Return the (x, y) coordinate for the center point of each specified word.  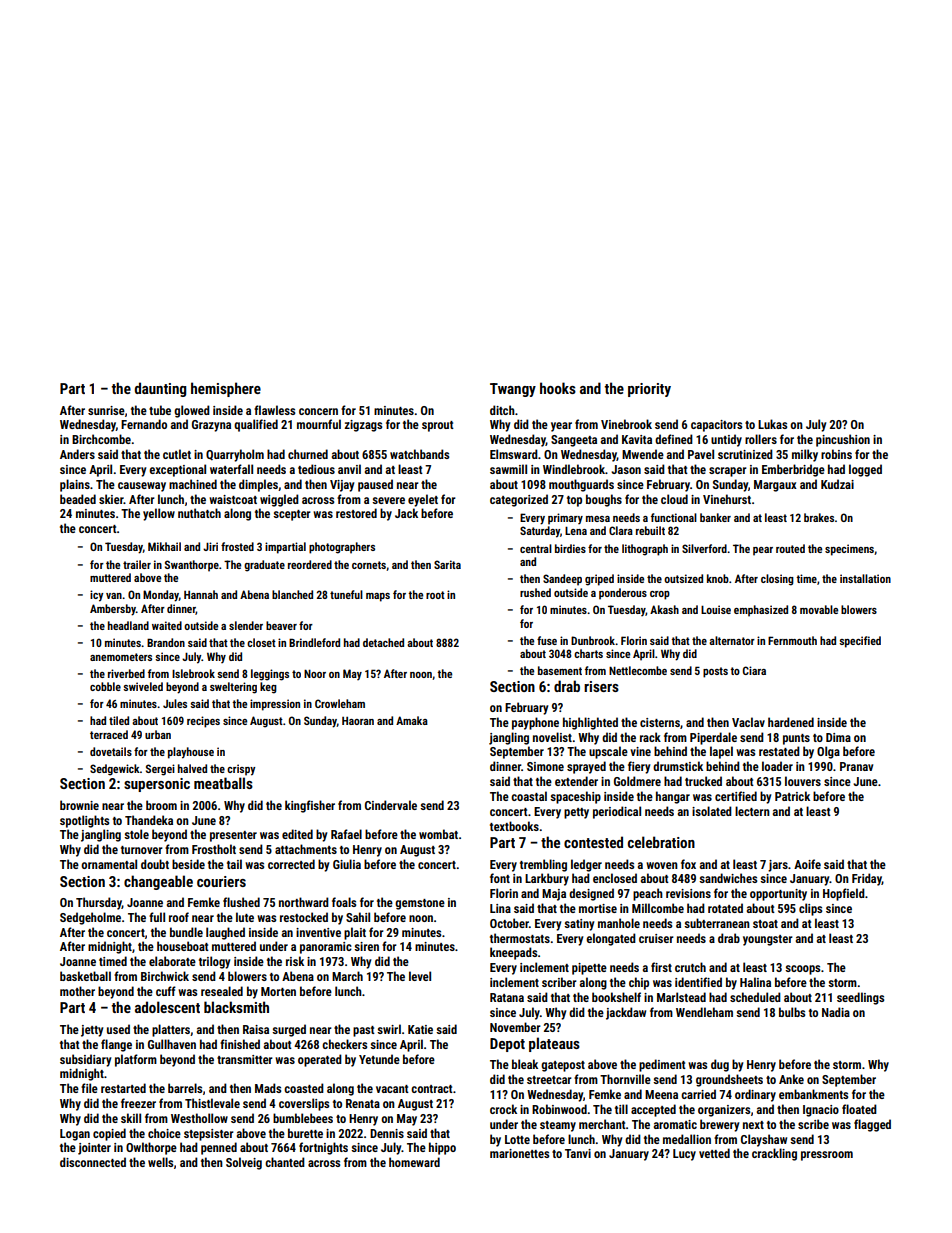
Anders (77, 454)
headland (128, 625)
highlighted (590, 723)
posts (715, 672)
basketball (85, 976)
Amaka (412, 720)
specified (860, 642)
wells (160, 1162)
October (509, 923)
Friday (867, 879)
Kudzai (837, 484)
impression (275, 705)
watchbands (419, 454)
